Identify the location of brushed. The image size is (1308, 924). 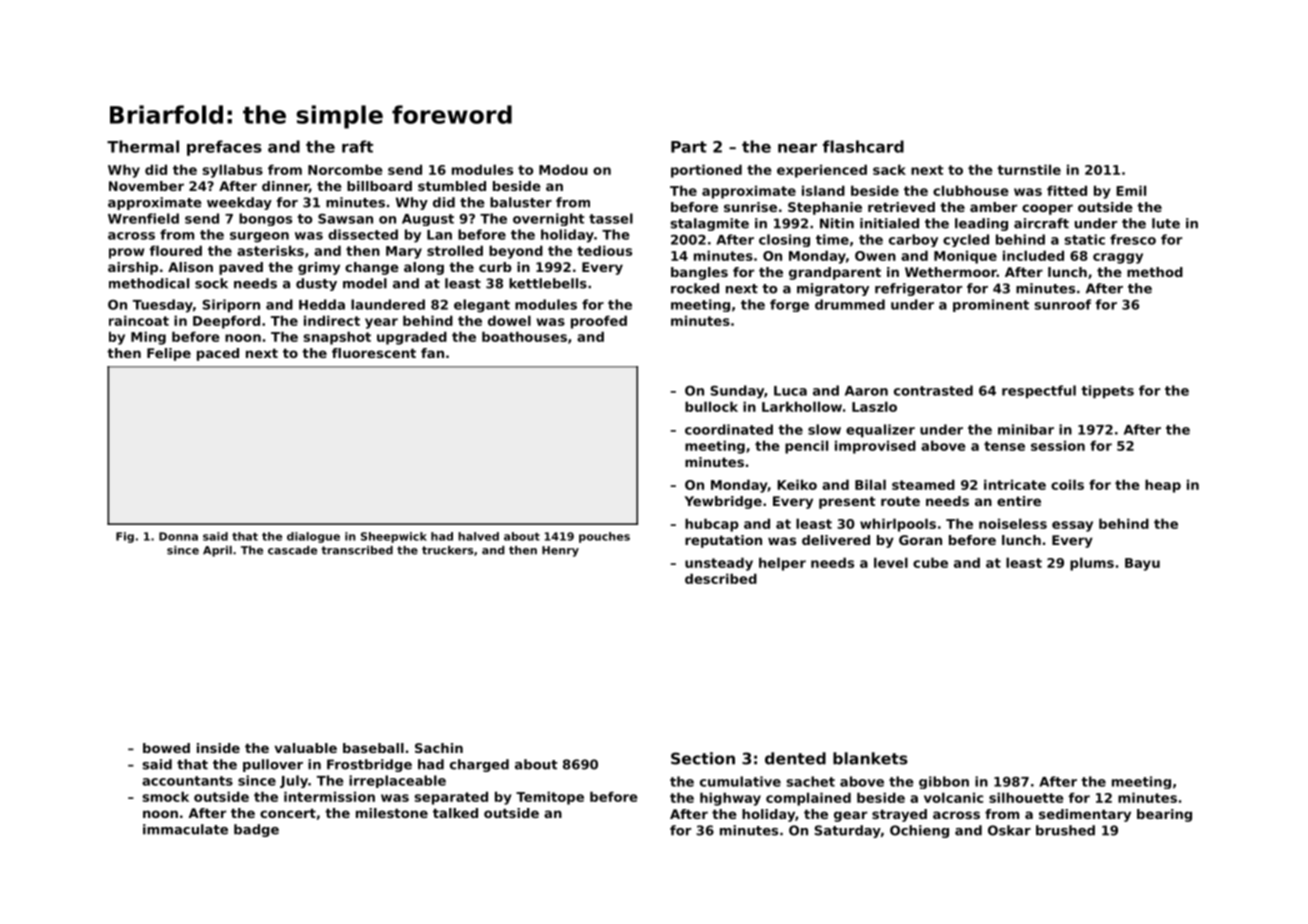
(1065, 830).
